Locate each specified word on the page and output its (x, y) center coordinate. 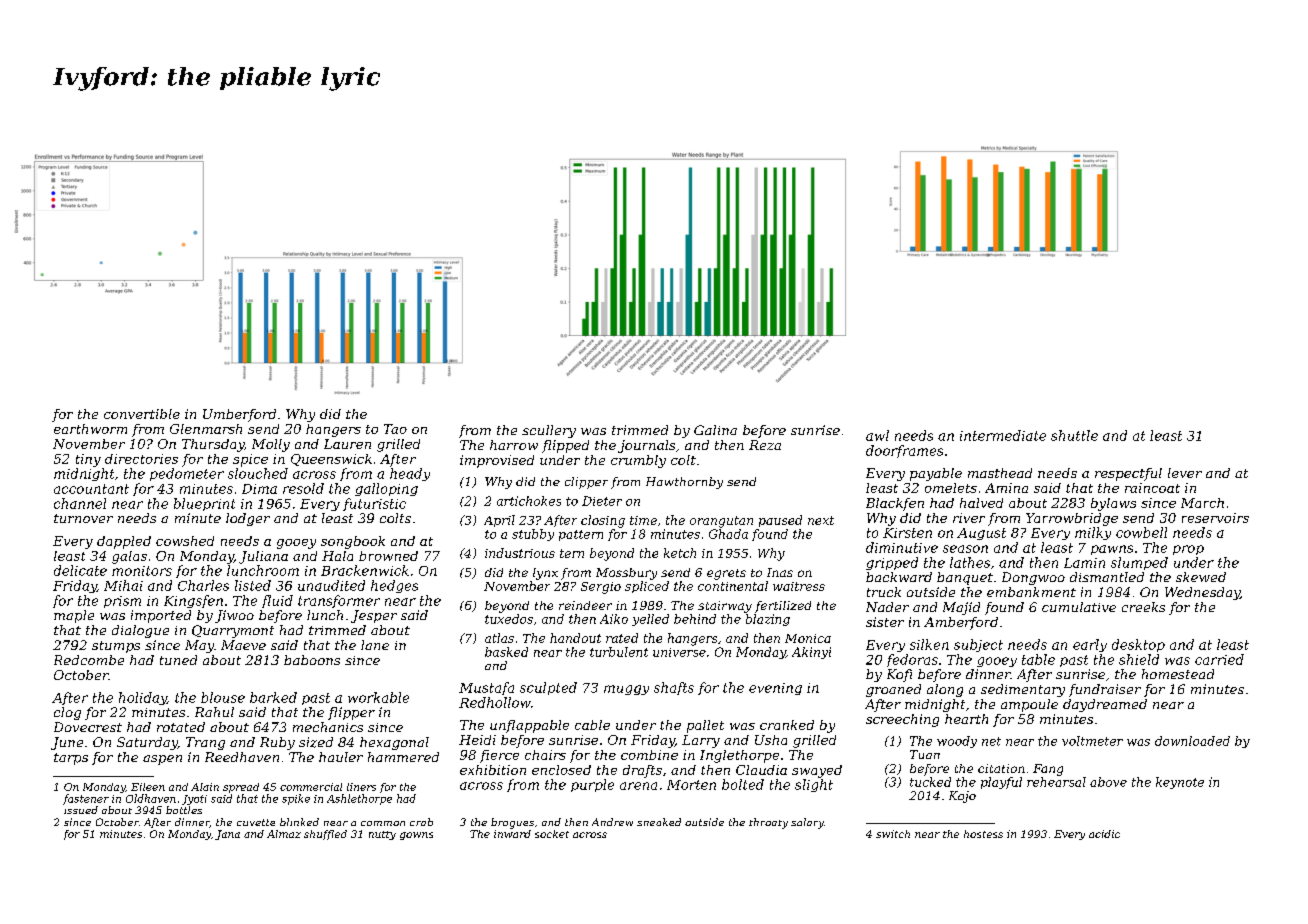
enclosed (561, 770)
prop (1188, 550)
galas (129, 557)
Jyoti (194, 800)
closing (603, 521)
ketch (680, 553)
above (1108, 782)
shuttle (1074, 435)
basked (506, 652)
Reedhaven (242, 757)
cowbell (1141, 532)
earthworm (90, 429)
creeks (1143, 607)
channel (80, 503)
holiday (143, 698)
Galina (715, 430)
